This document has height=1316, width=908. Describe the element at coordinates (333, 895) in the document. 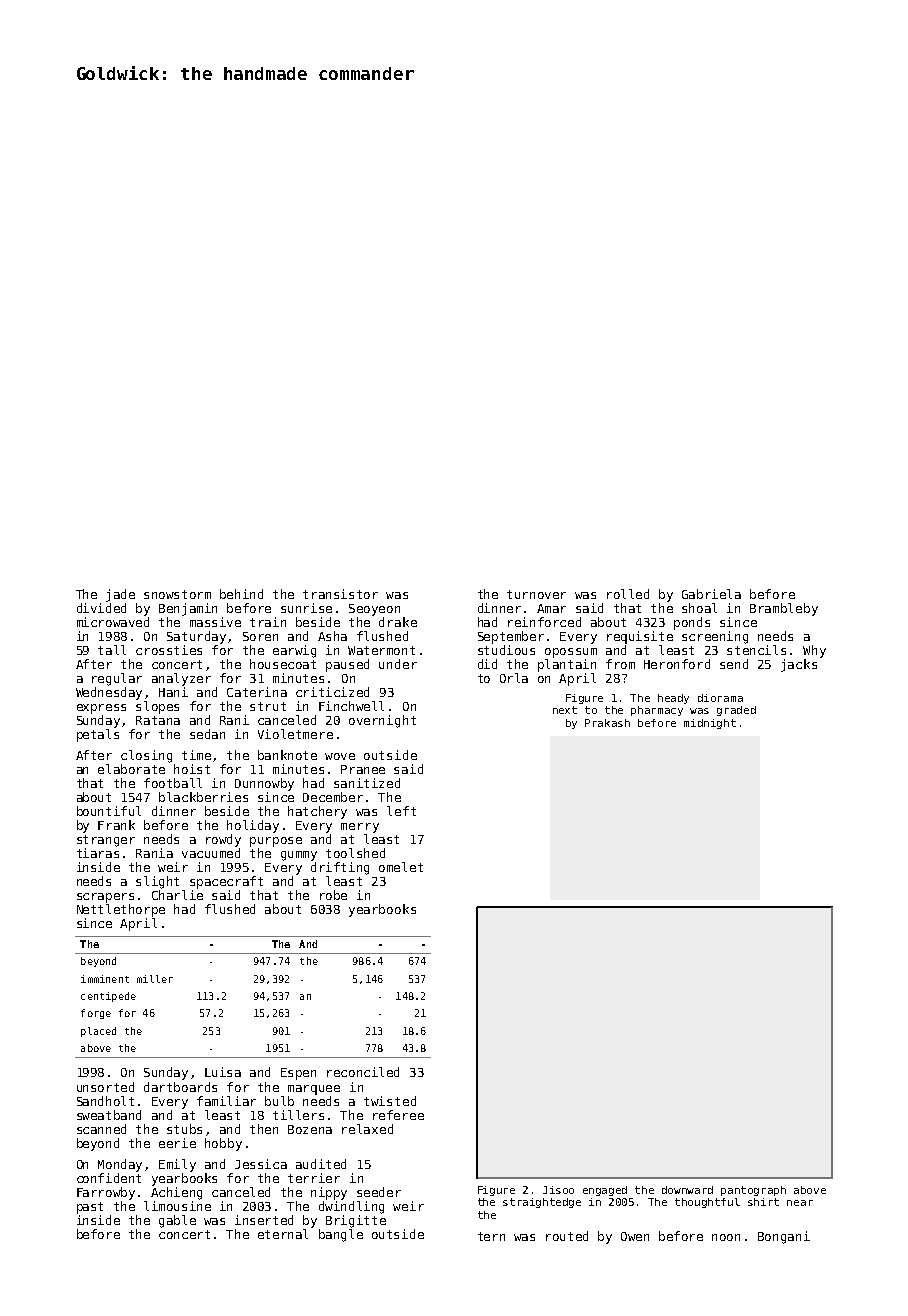

I see `robe` at that location.
